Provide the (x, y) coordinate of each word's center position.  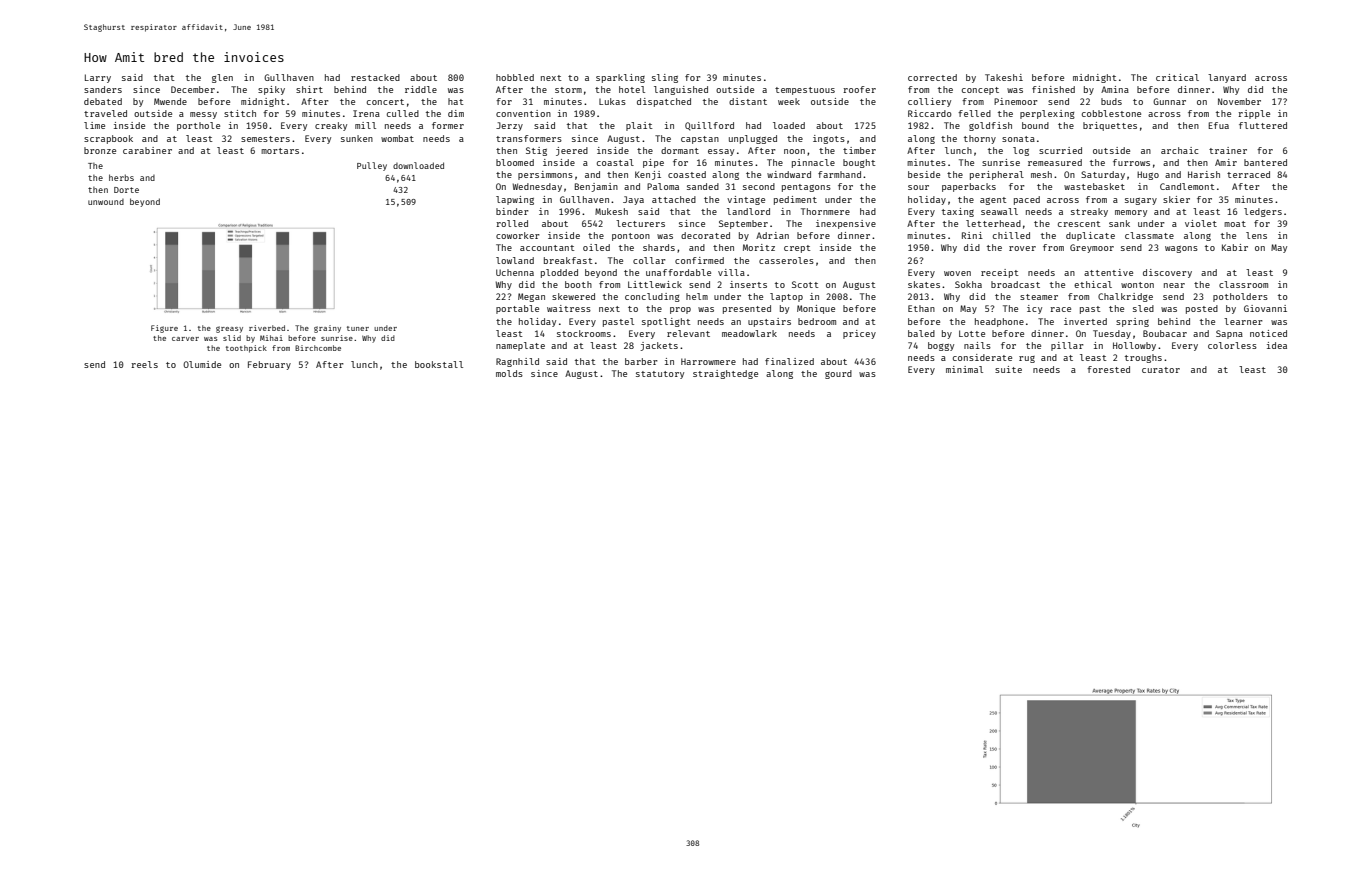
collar (649, 260)
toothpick (246, 349)
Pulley (372, 166)
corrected (932, 77)
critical (1177, 77)
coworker (518, 235)
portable (517, 309)
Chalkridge (1125, 297)
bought (859, 163)
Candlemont (1187, 186)
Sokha (968, 284)
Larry (98, 78)
